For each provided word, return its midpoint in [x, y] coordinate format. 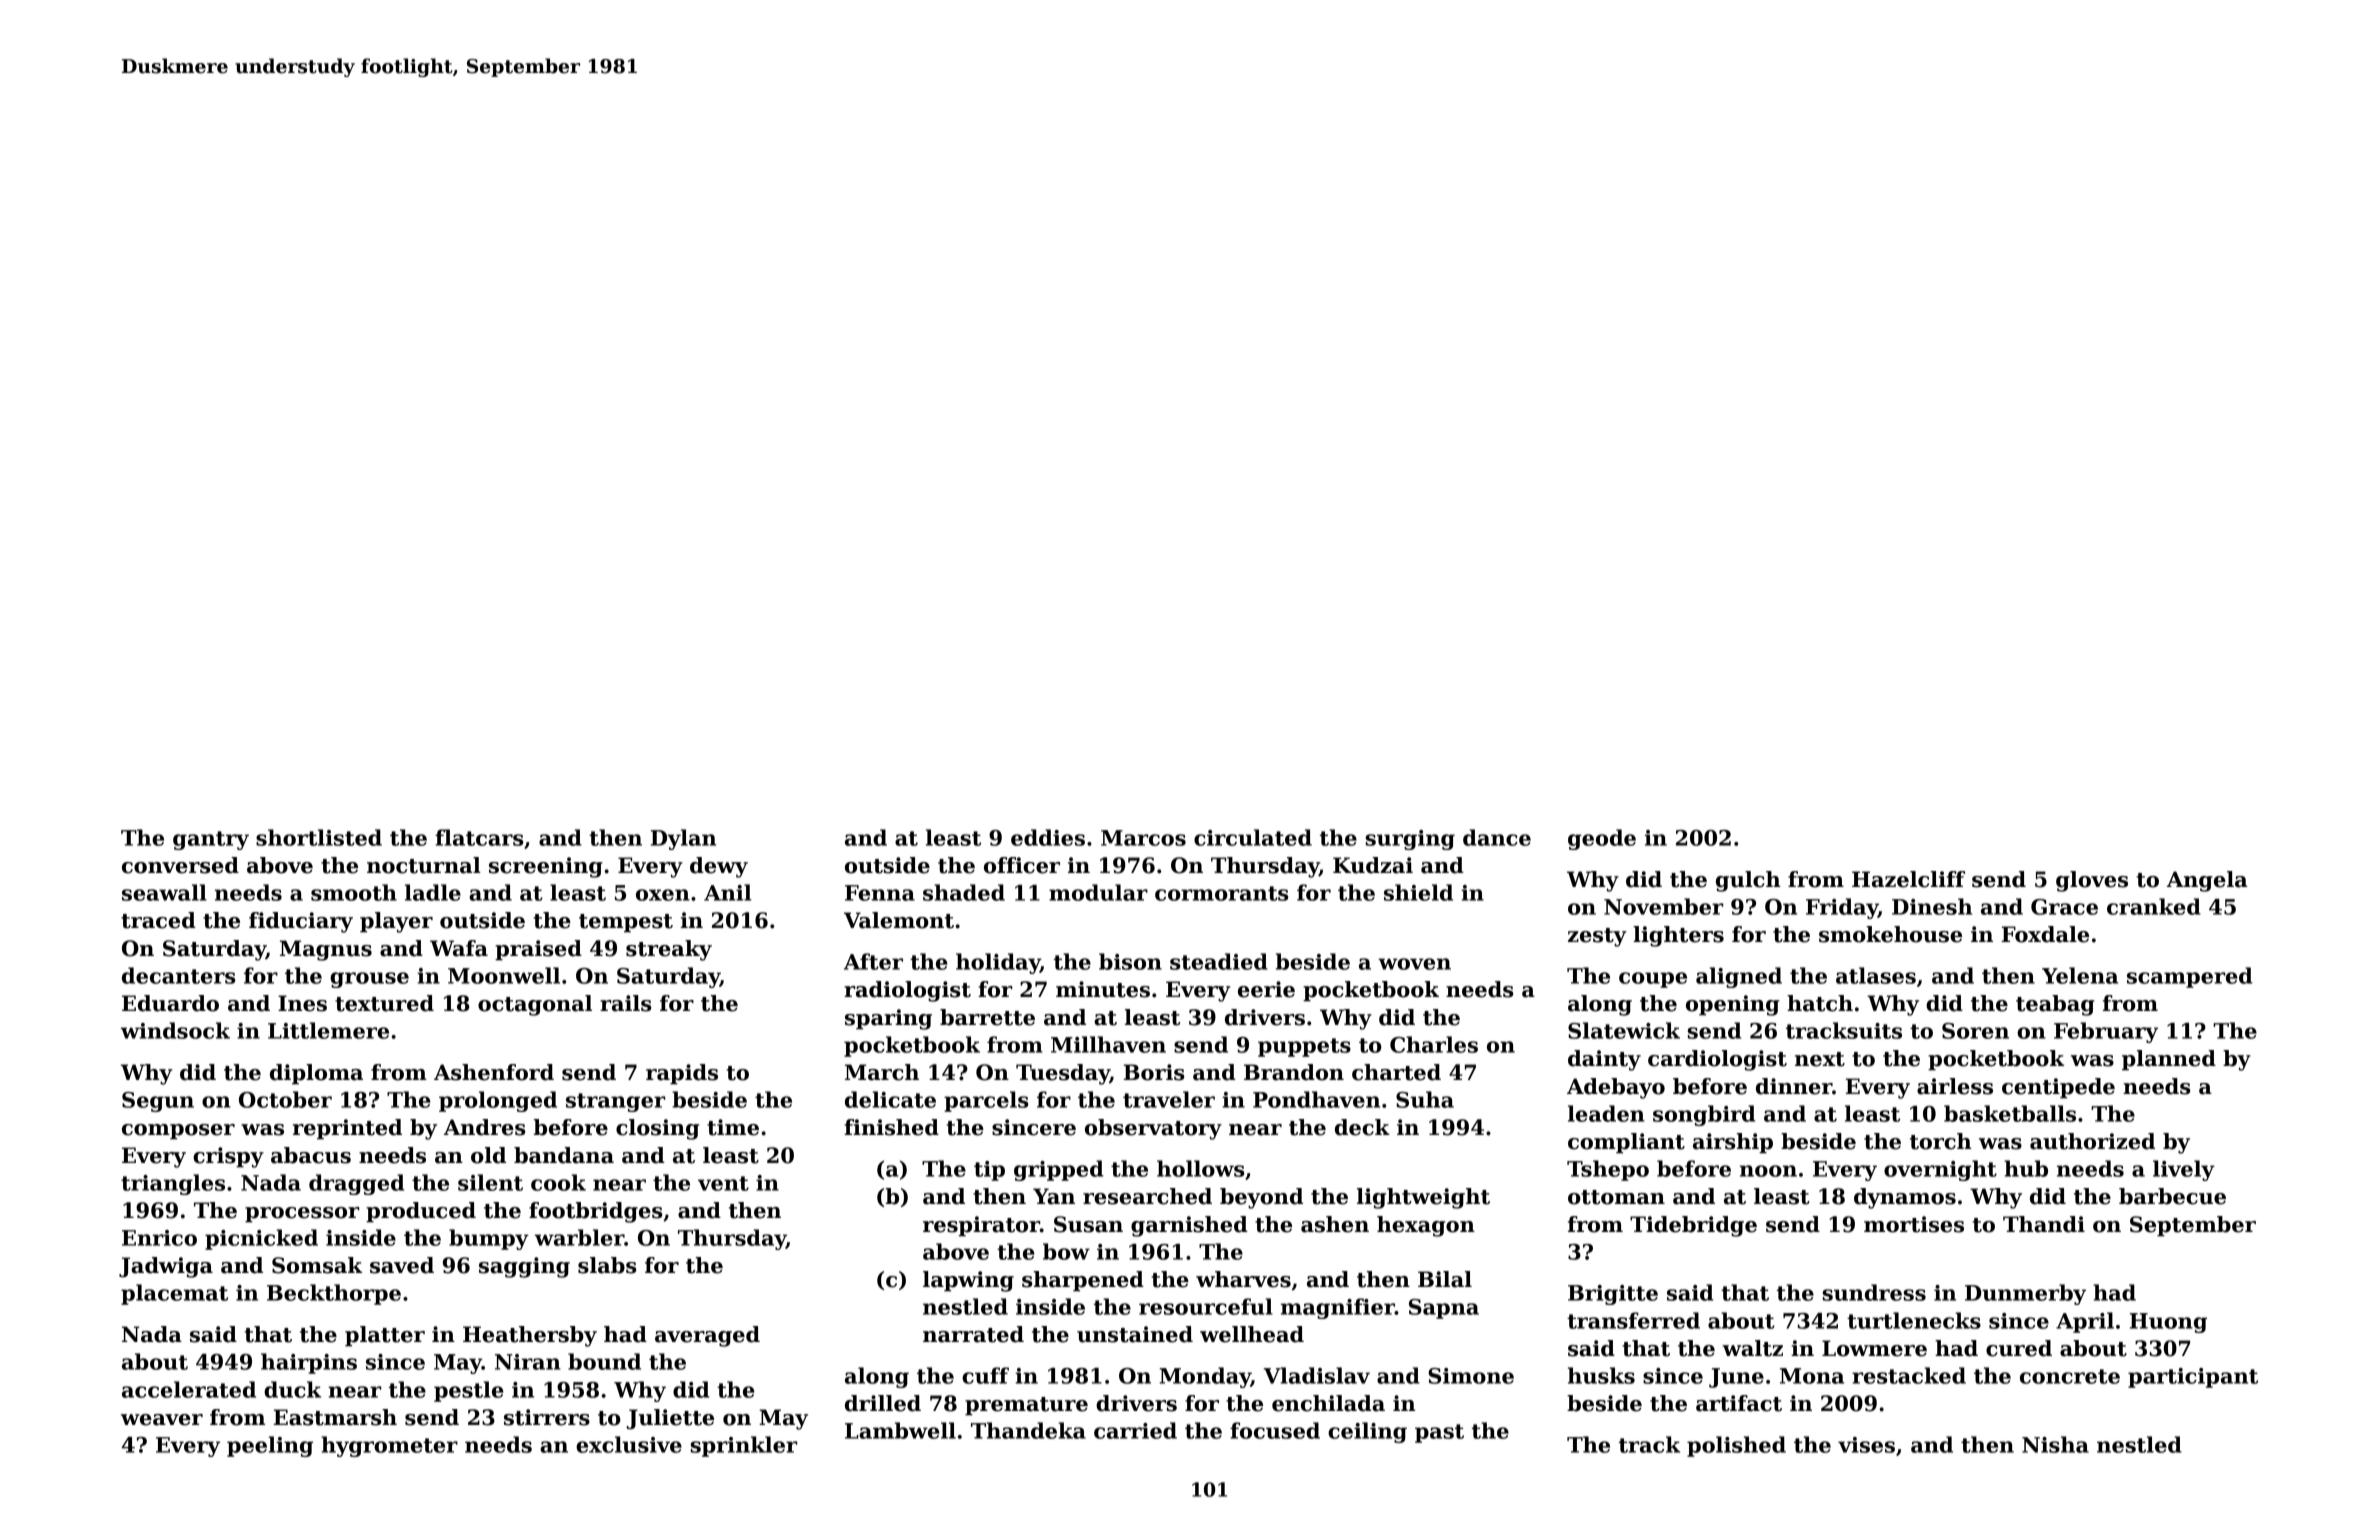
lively [2184, 1170]
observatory [1153, 1129]
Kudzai [1373, 865]
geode [1602, 839]
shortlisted [319, 837]
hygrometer [389, 1446]
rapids [682, 1074]
